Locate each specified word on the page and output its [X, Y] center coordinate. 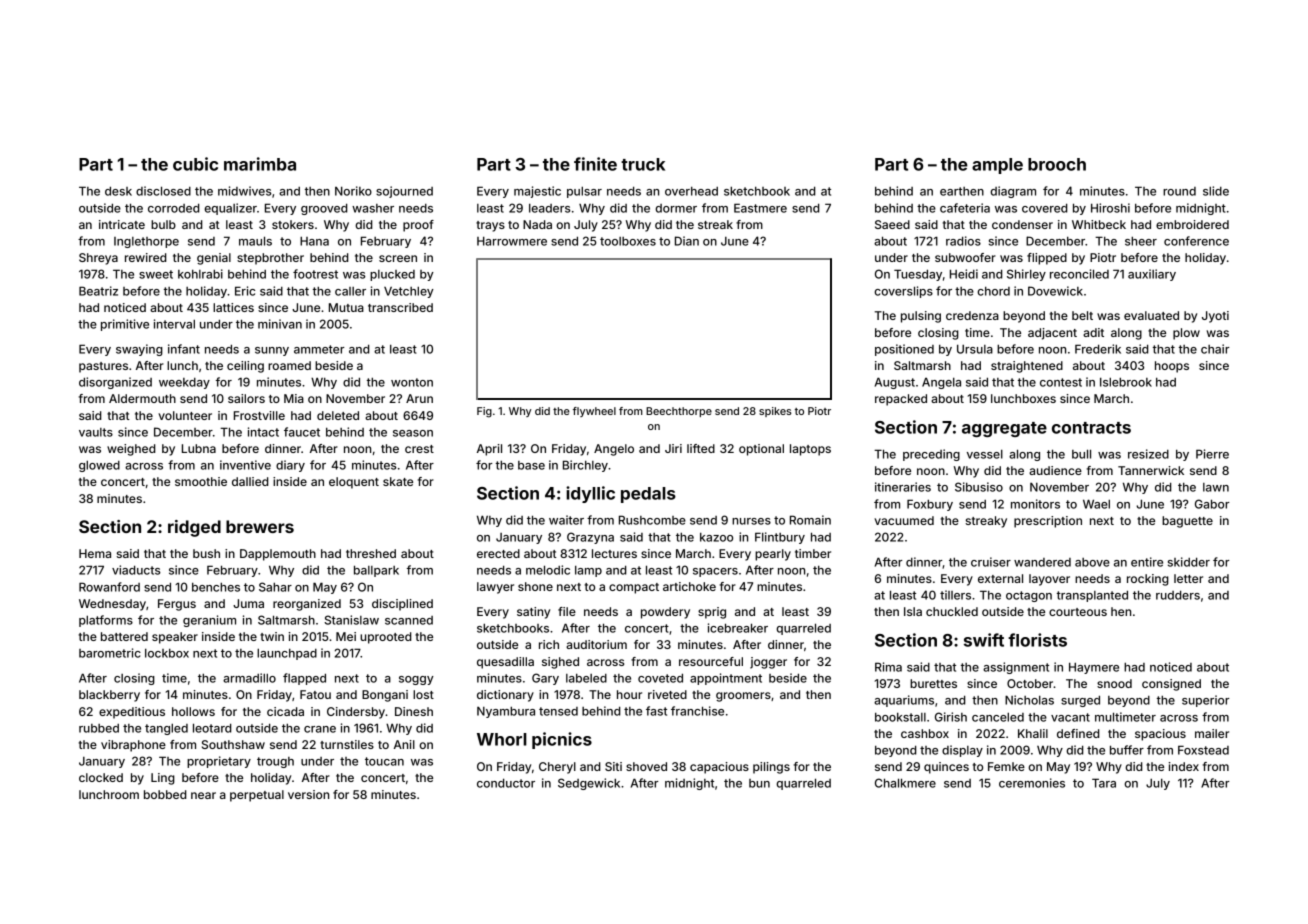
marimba [260, 164]
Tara [1104, 783]
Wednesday [112, 605]
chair [1215, 349]
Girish [951, 717]
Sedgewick [589, 784]
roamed [289, 365]
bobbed [165, 794]
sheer [1141, 241]
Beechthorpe [679, 412]
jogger [768, 663]
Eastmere [760, 208]
